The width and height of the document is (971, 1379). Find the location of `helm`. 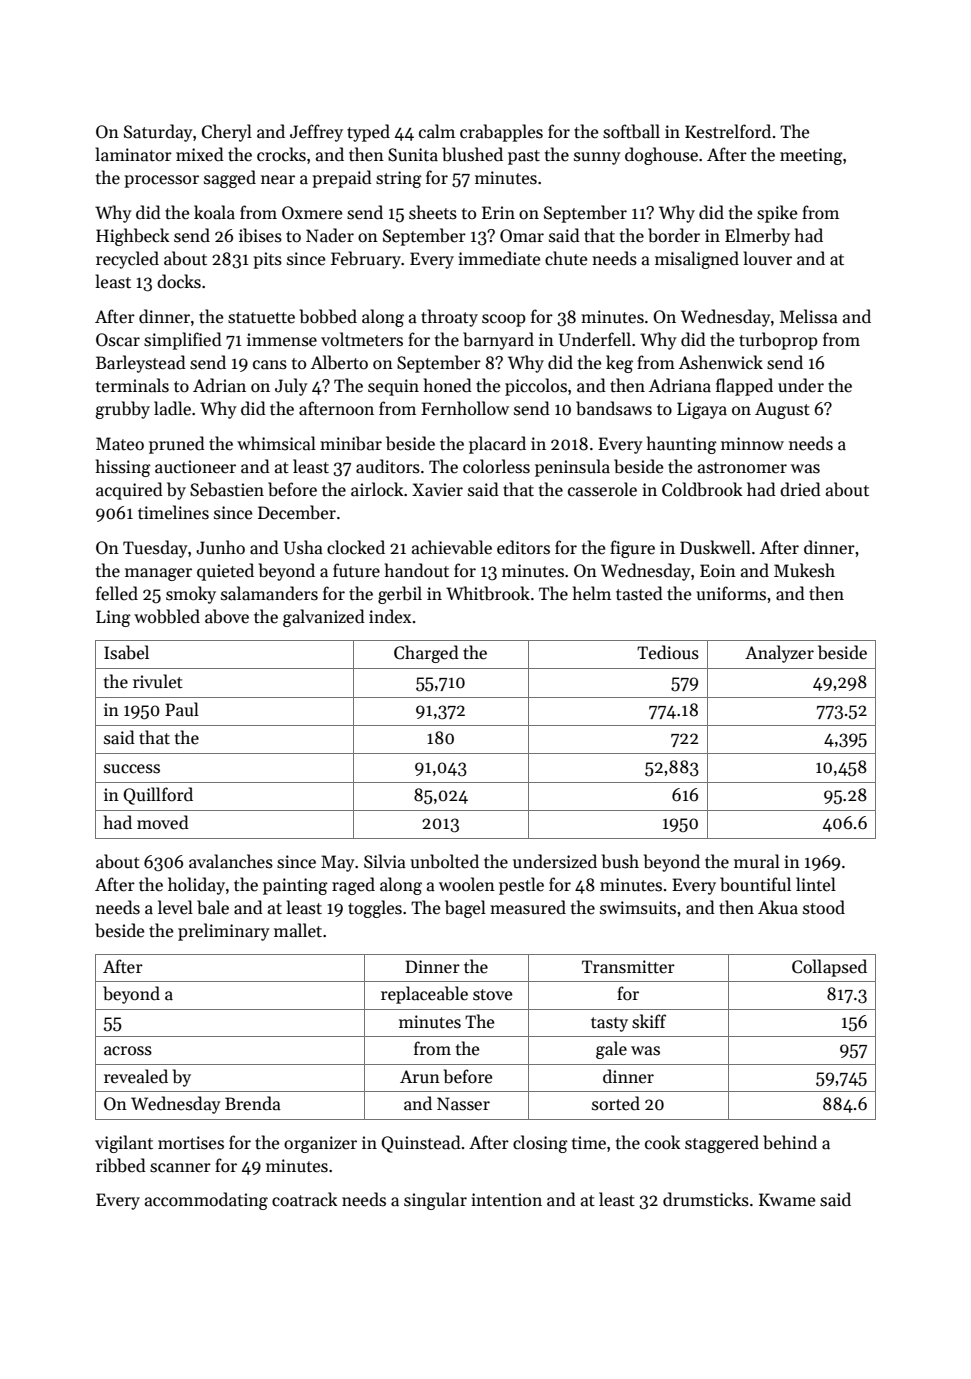

helm is located at coordinates (592, 593).
